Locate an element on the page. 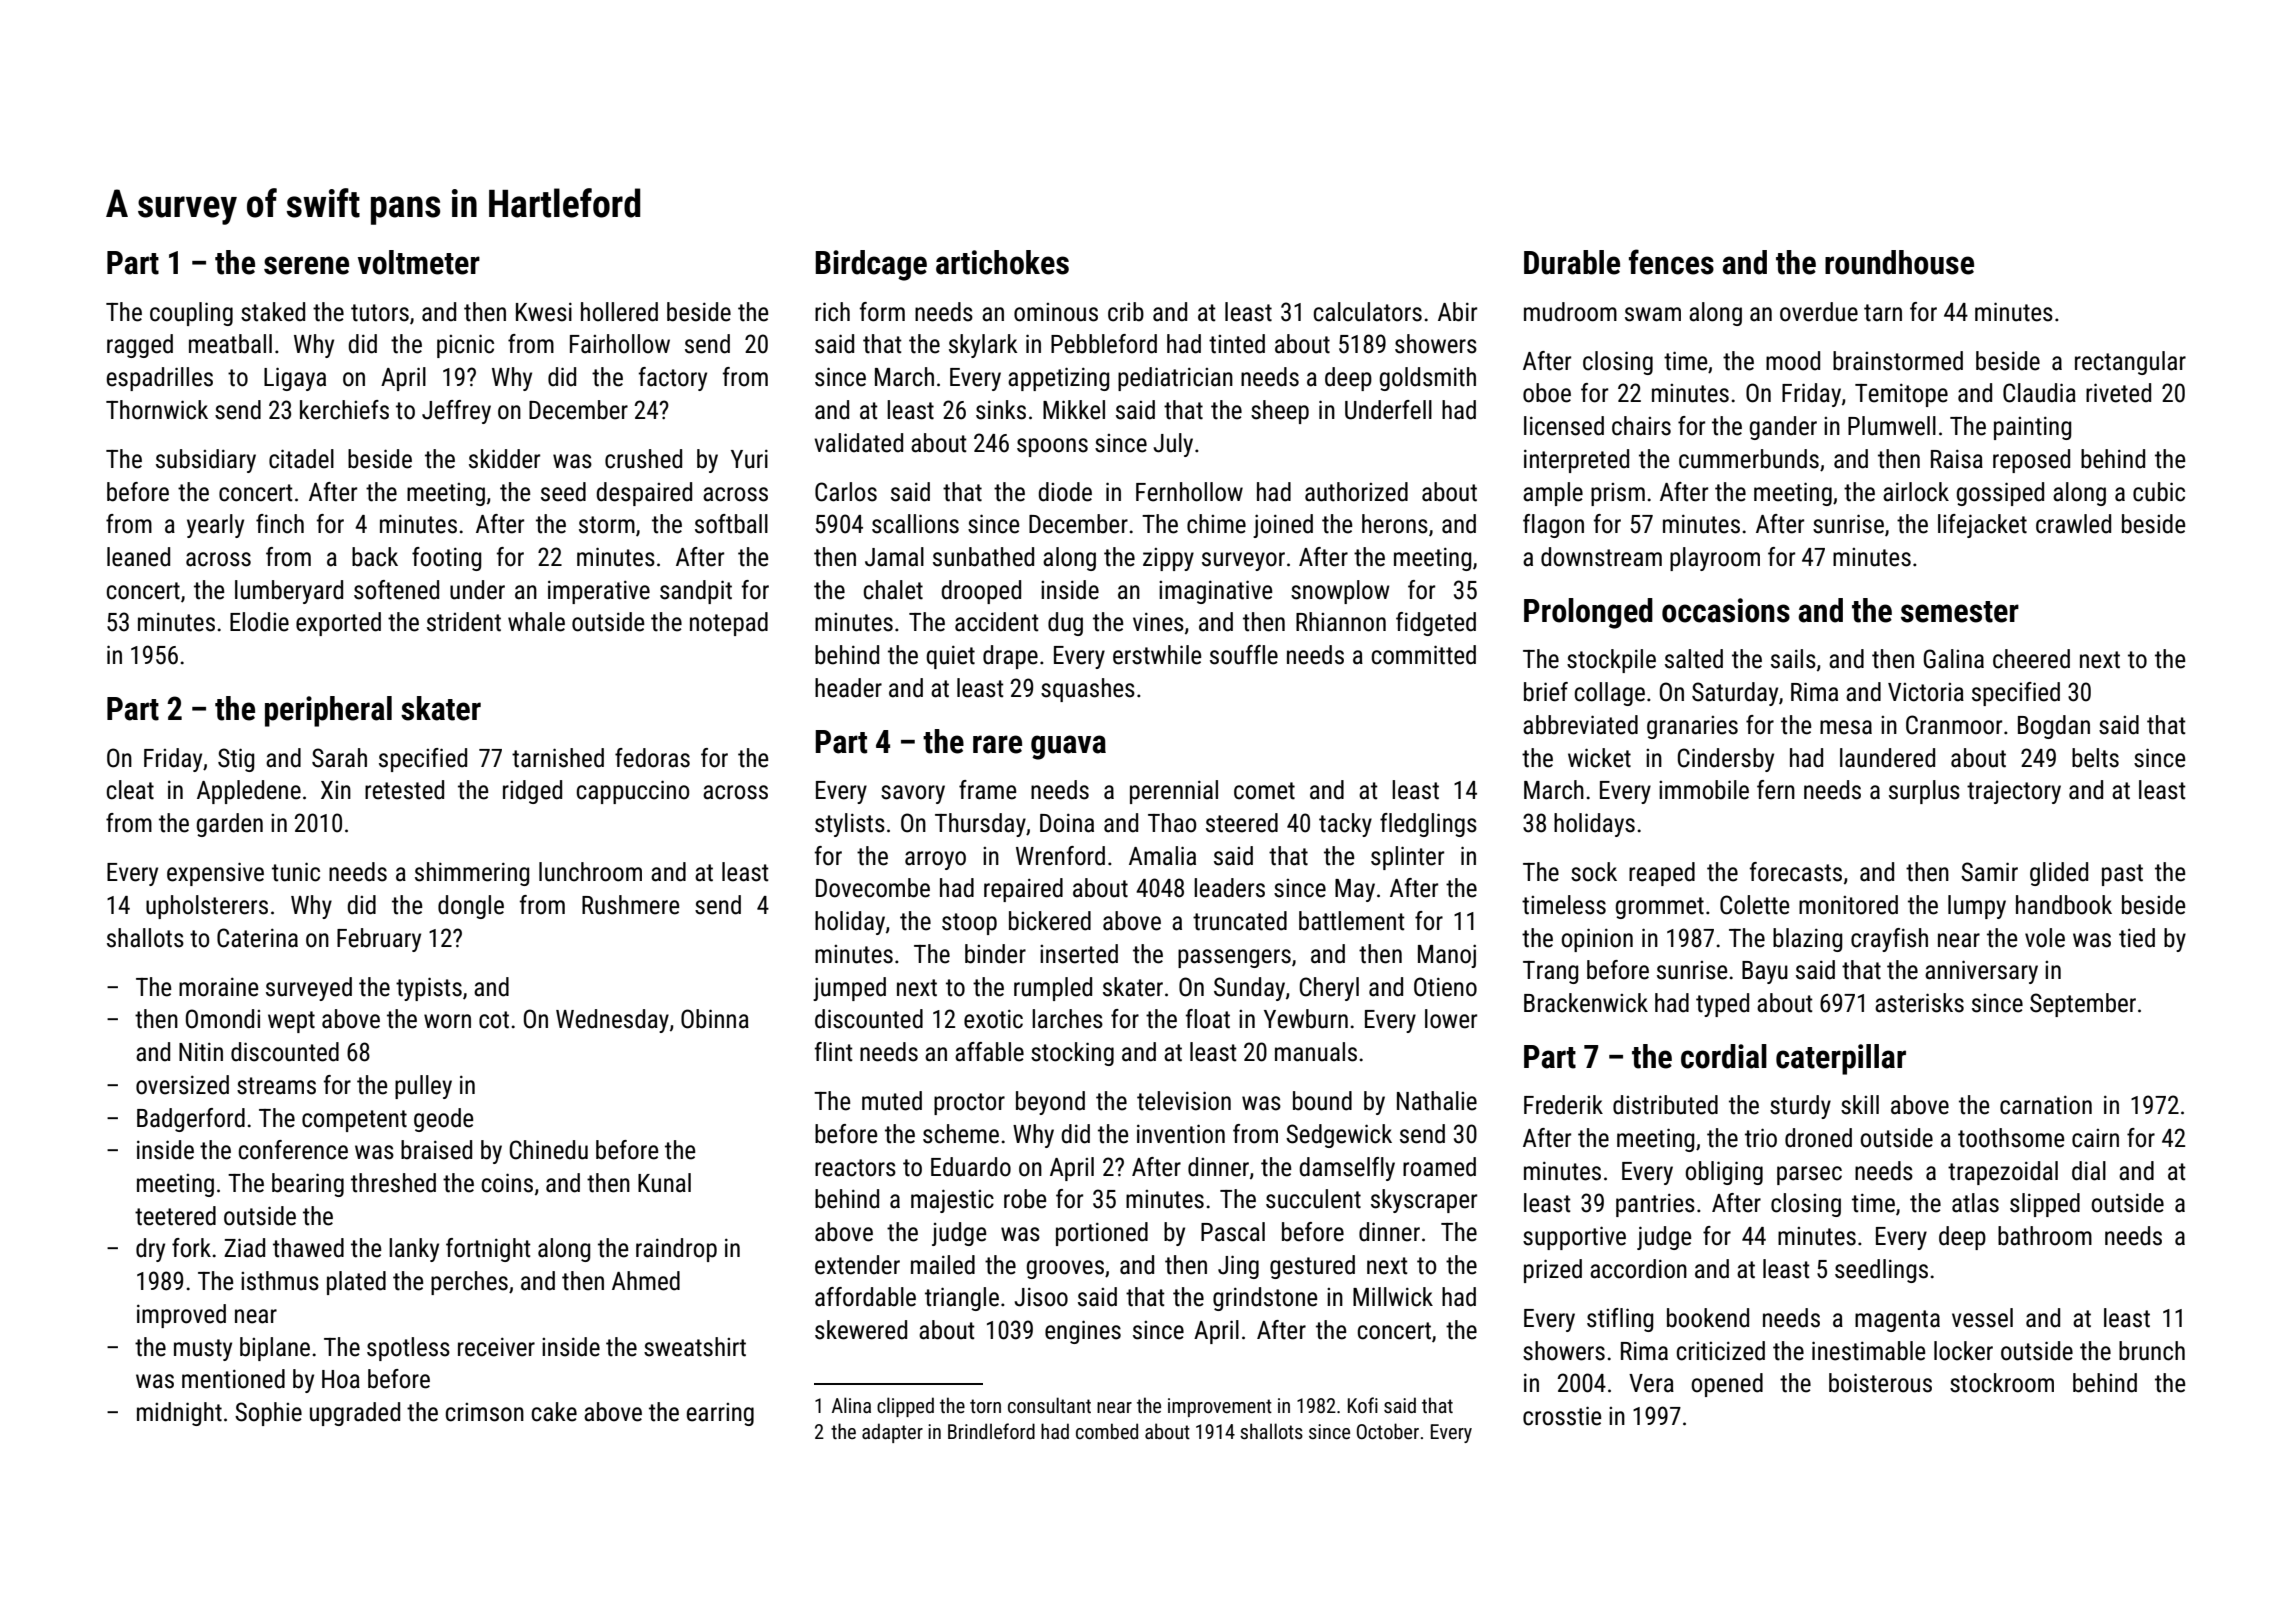 The image size is (2292, 1620). earring is located at coordinates (720, 1414).
